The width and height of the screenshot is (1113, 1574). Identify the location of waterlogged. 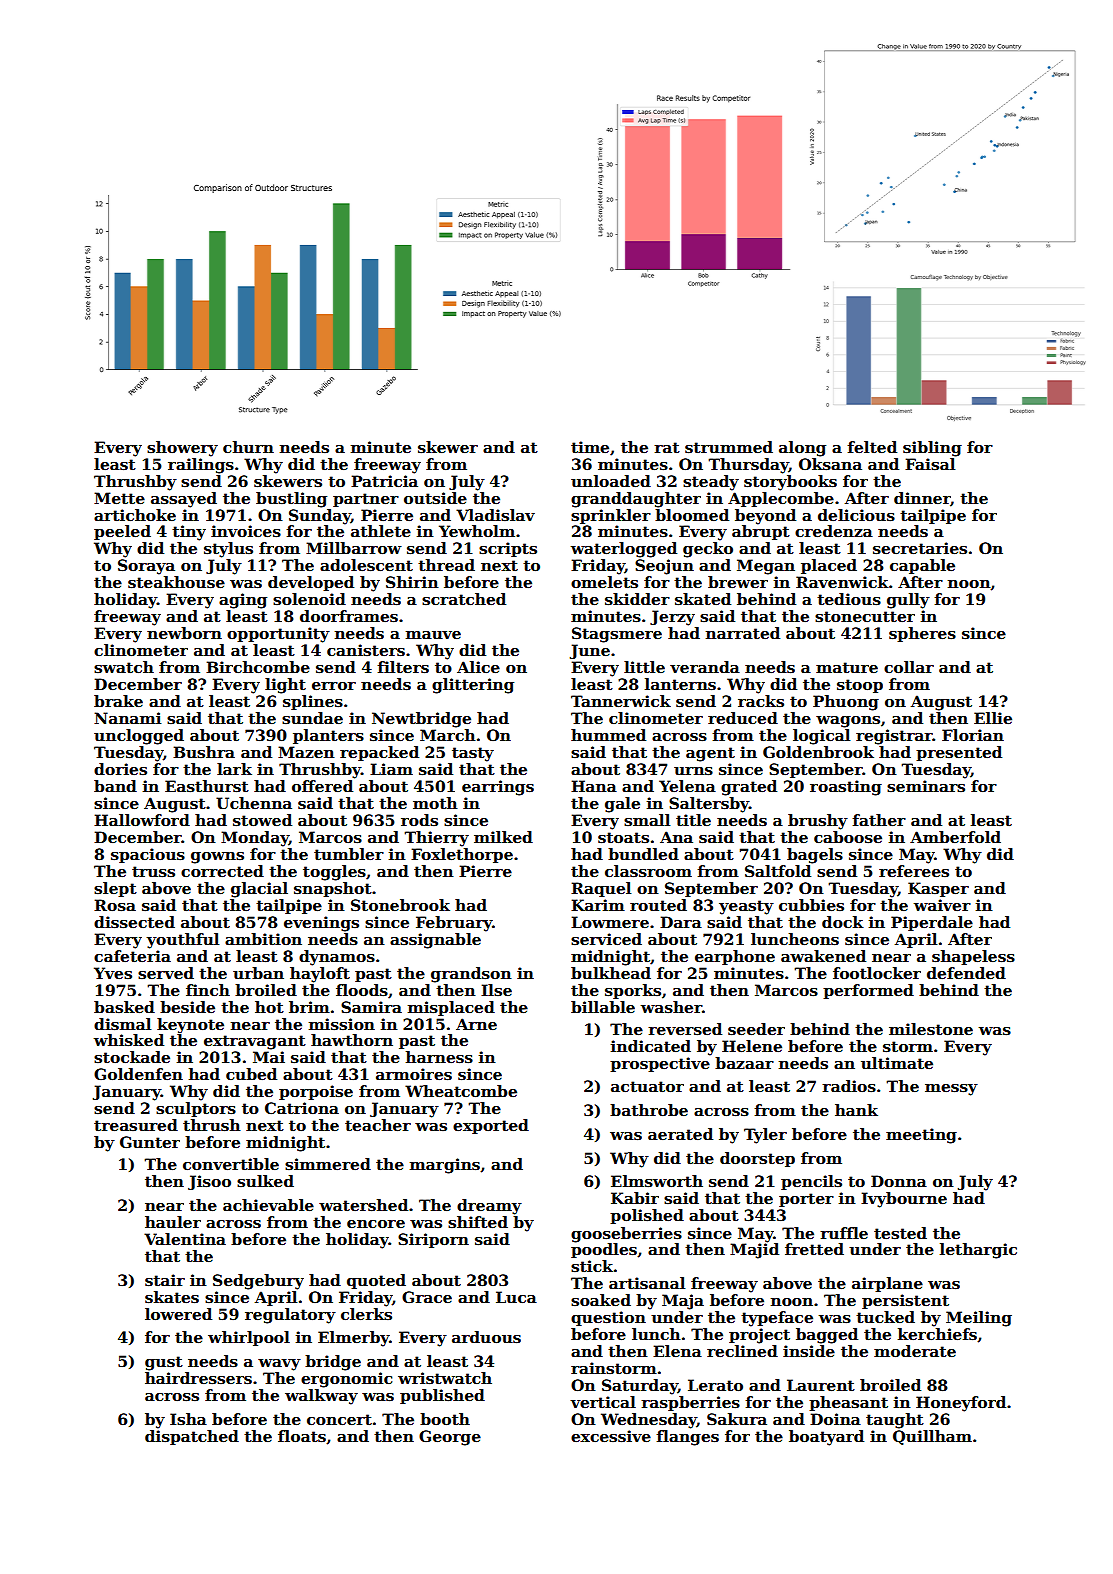
(624, 550).
